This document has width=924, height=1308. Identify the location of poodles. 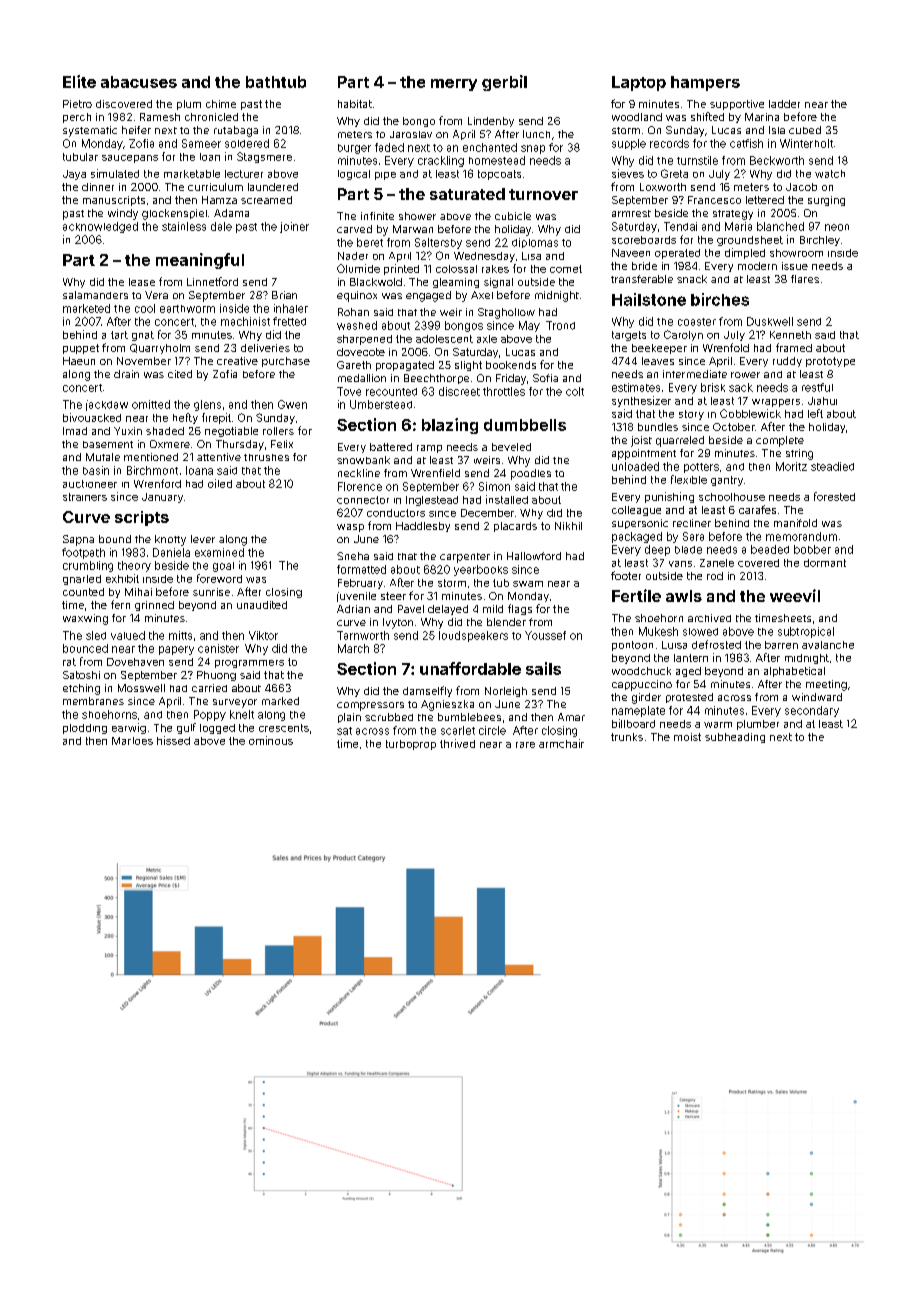
(531, 474).
